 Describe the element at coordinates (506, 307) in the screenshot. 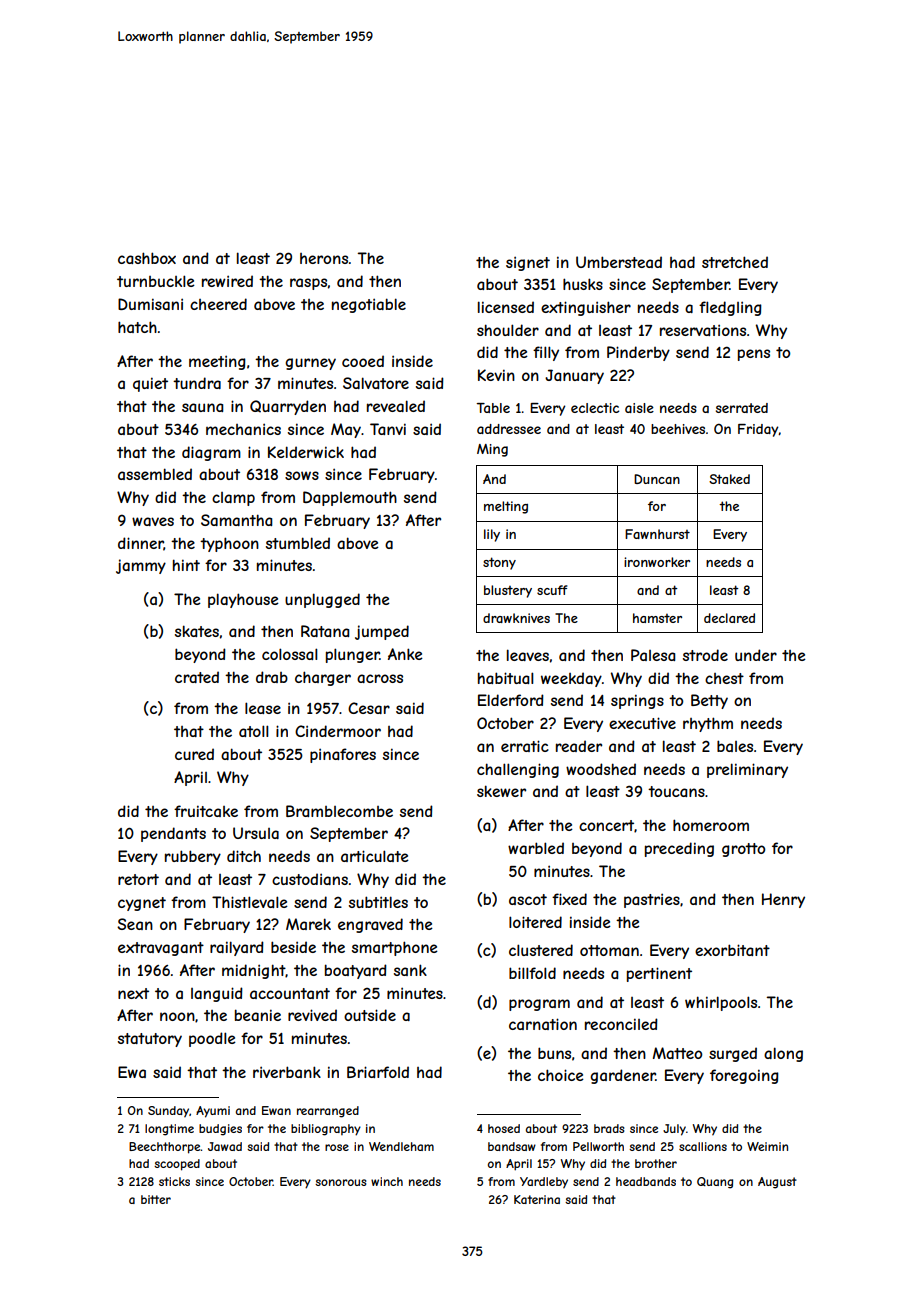

I see `licensed` at that location.
